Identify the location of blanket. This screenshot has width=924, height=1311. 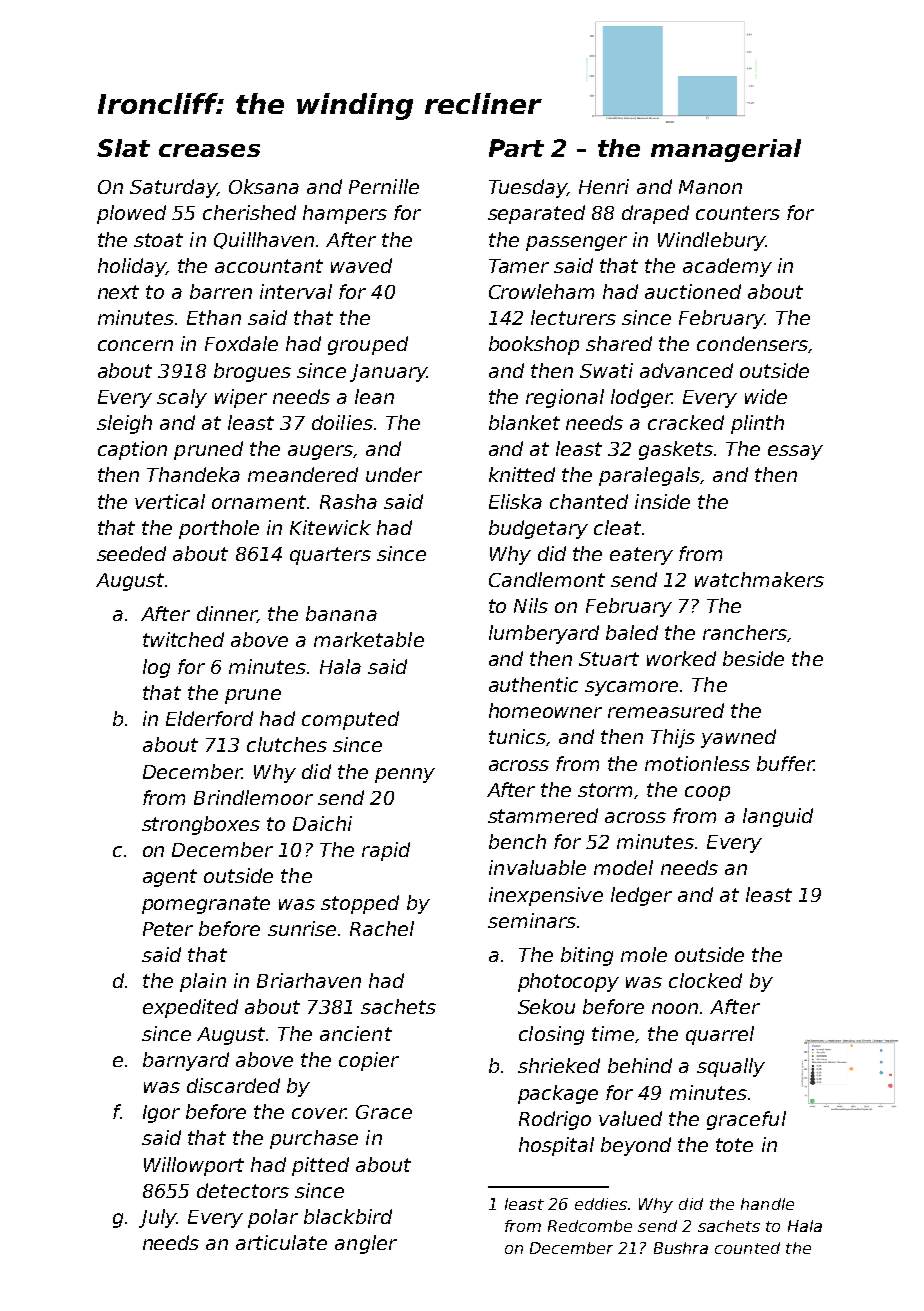
(524, 422).
